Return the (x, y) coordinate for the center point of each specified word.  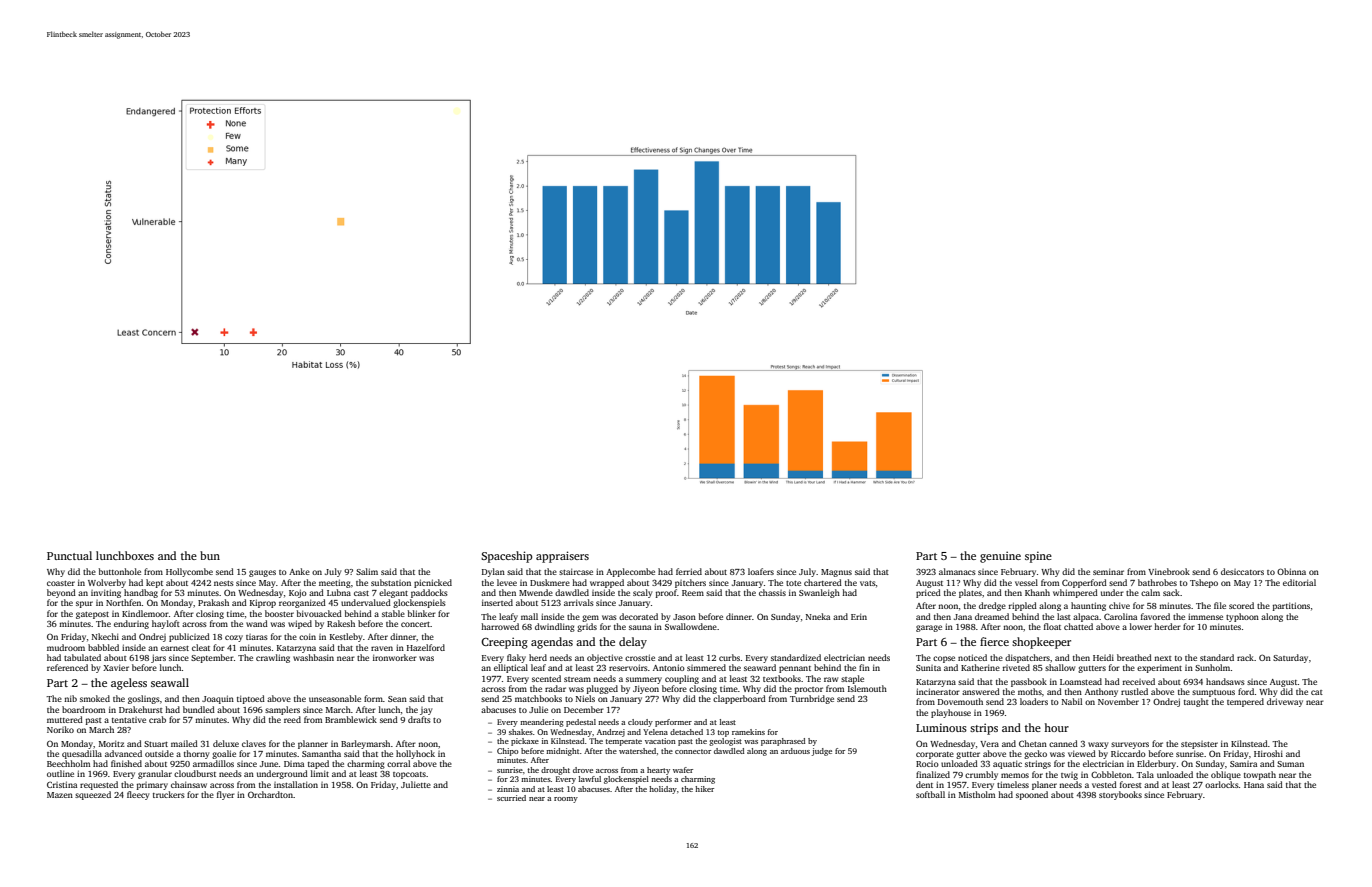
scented (546, 678)
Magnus (836, 573)
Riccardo (1128, 753)
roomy (566, 800)
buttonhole (120, 571)
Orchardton (270, 794)
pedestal (581, 723)
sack (1171, 592)
